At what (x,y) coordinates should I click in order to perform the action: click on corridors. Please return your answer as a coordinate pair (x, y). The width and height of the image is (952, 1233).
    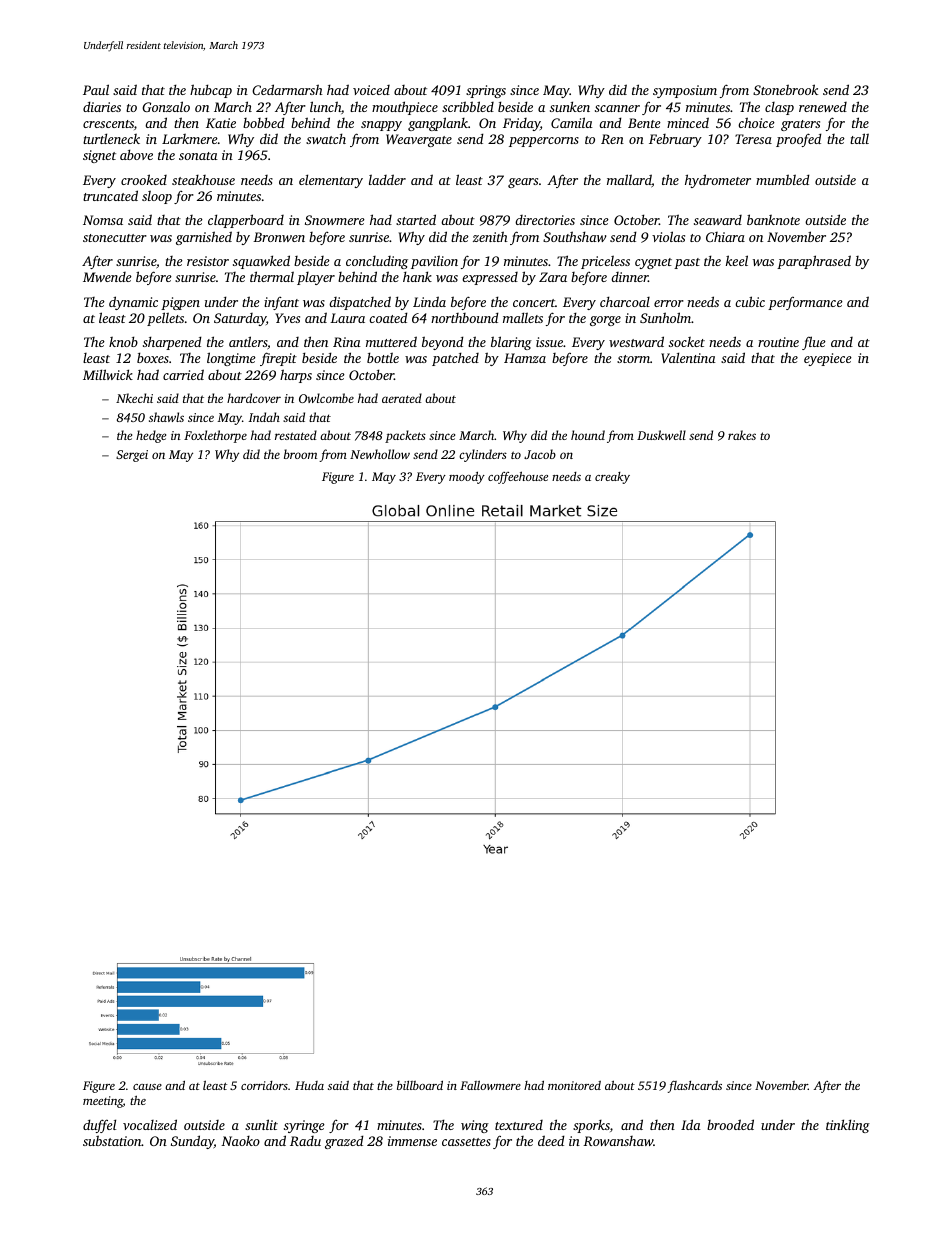
    Looking at the image, I should click on (264, 1085).
